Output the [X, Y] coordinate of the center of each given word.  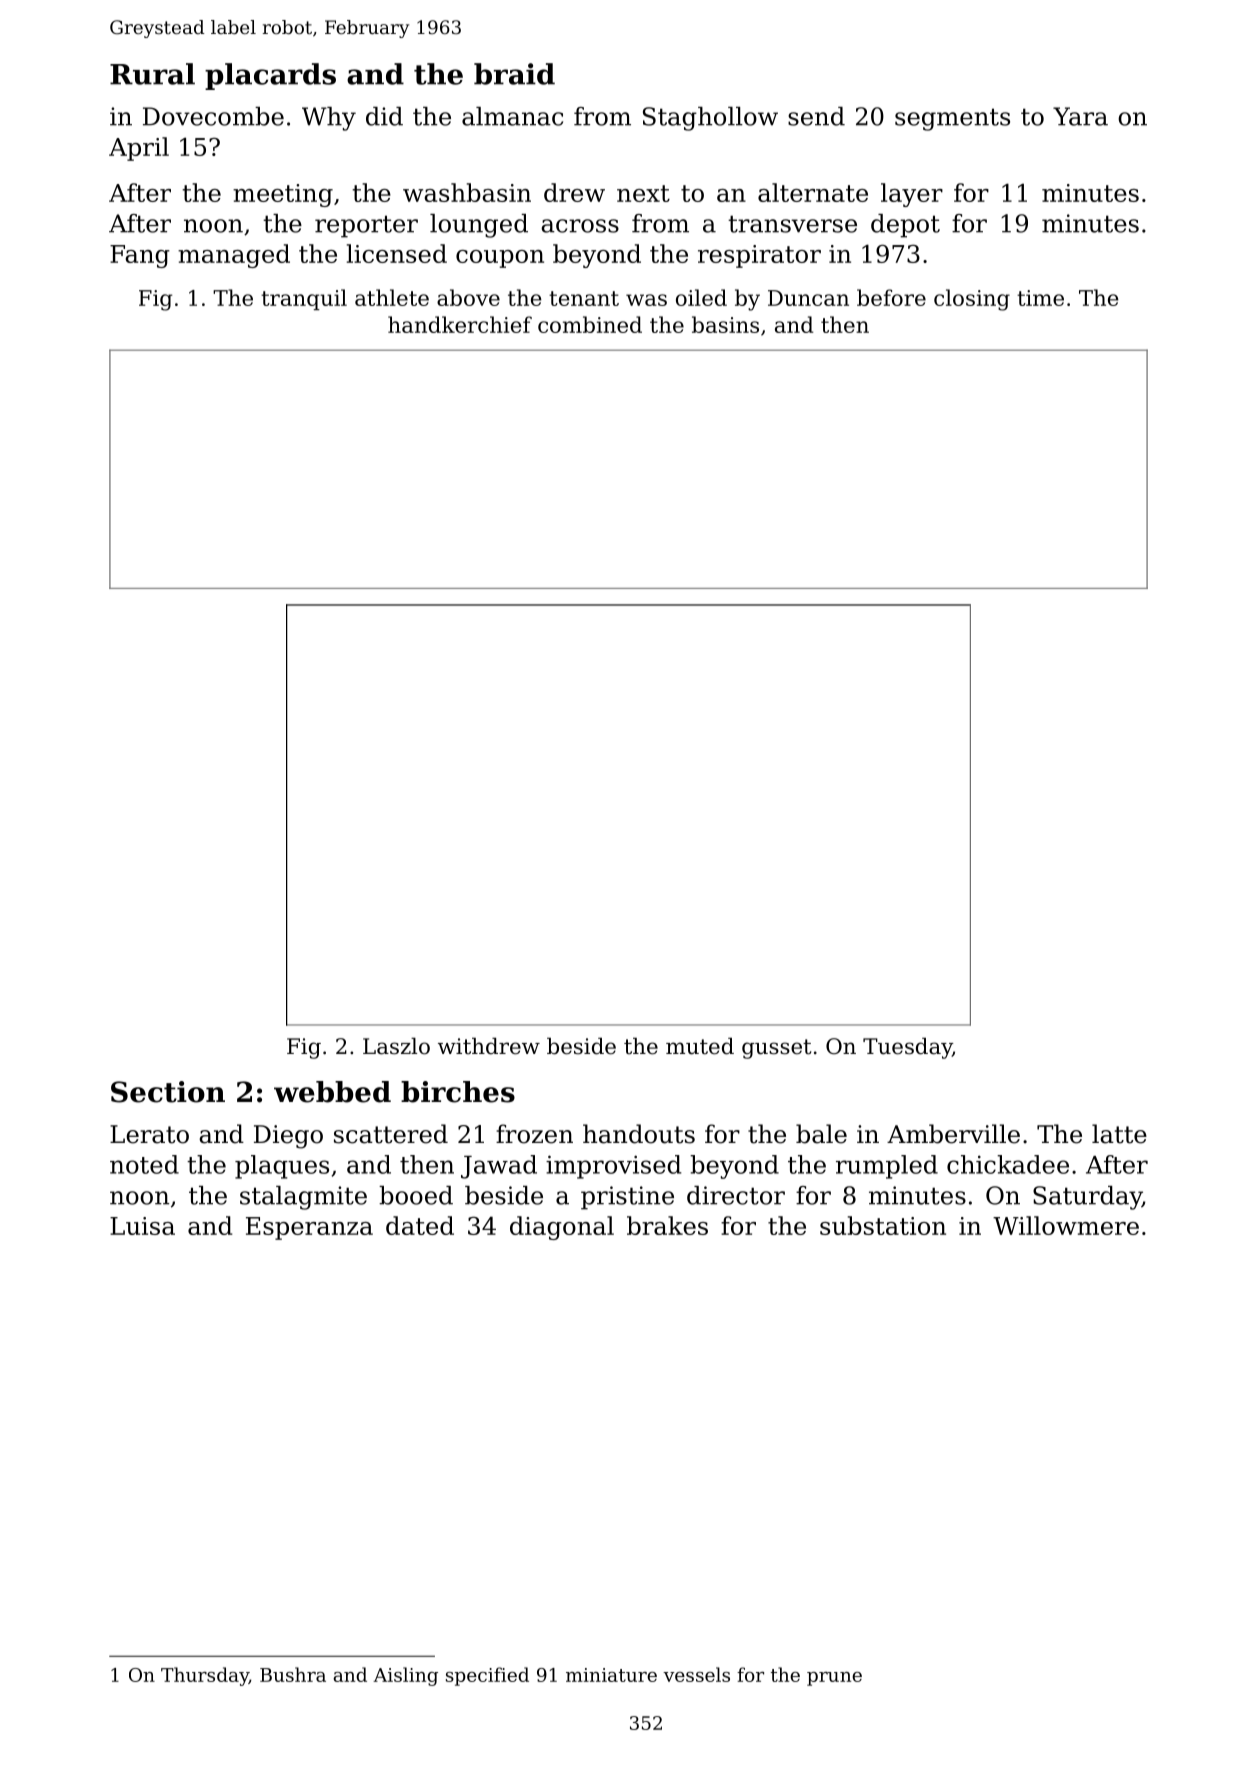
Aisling [405, 1676]
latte [1119, 1134]
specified [487, 1676]
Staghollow [710, 119]
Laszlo [396, 1046]
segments [952, 119]
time [1040, 298]
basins [725, 324]
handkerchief [460, 324]
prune [834, 1679]
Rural [152, 74]
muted [700, 1046]
